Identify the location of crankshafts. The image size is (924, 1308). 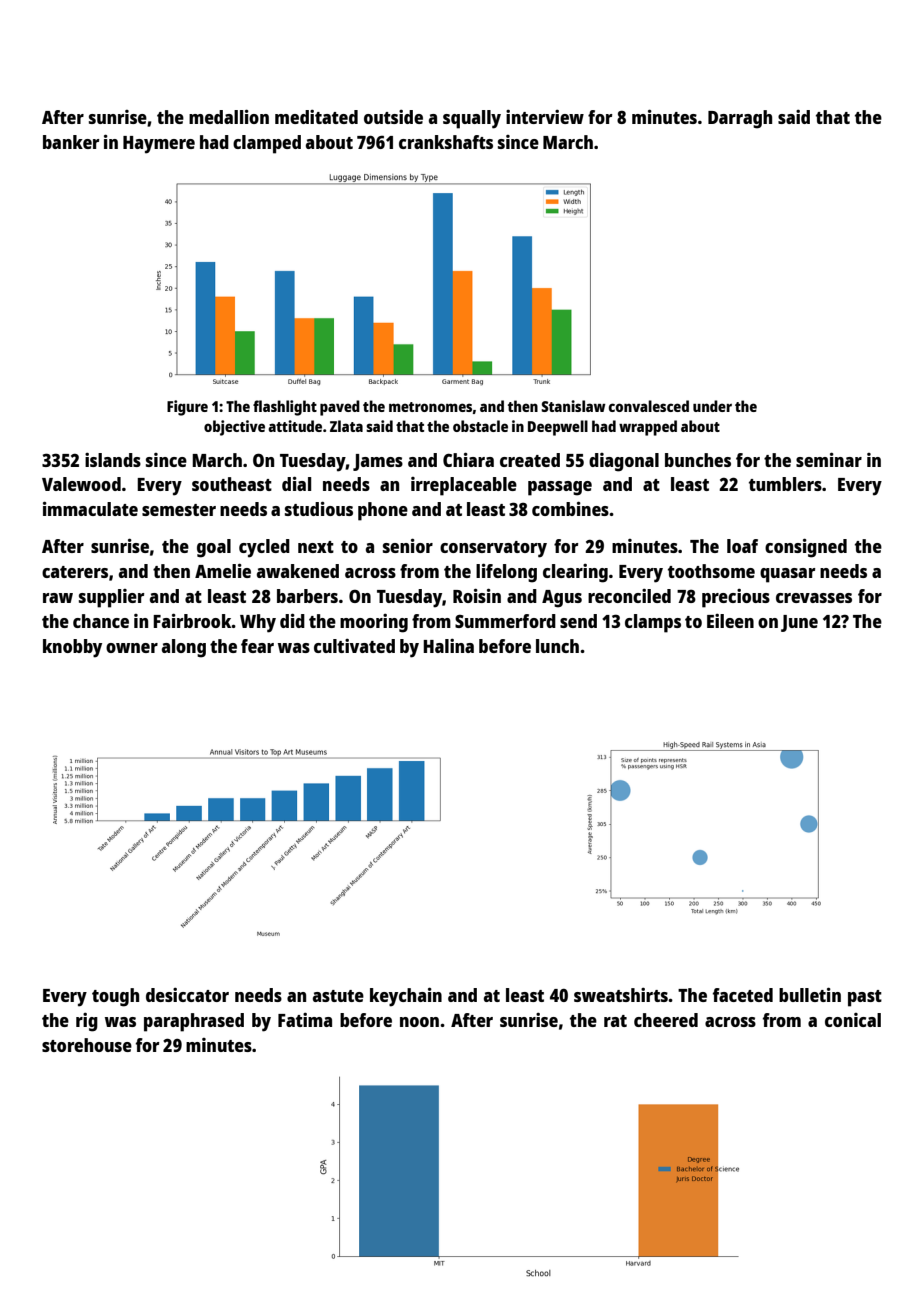
(446, 142).
